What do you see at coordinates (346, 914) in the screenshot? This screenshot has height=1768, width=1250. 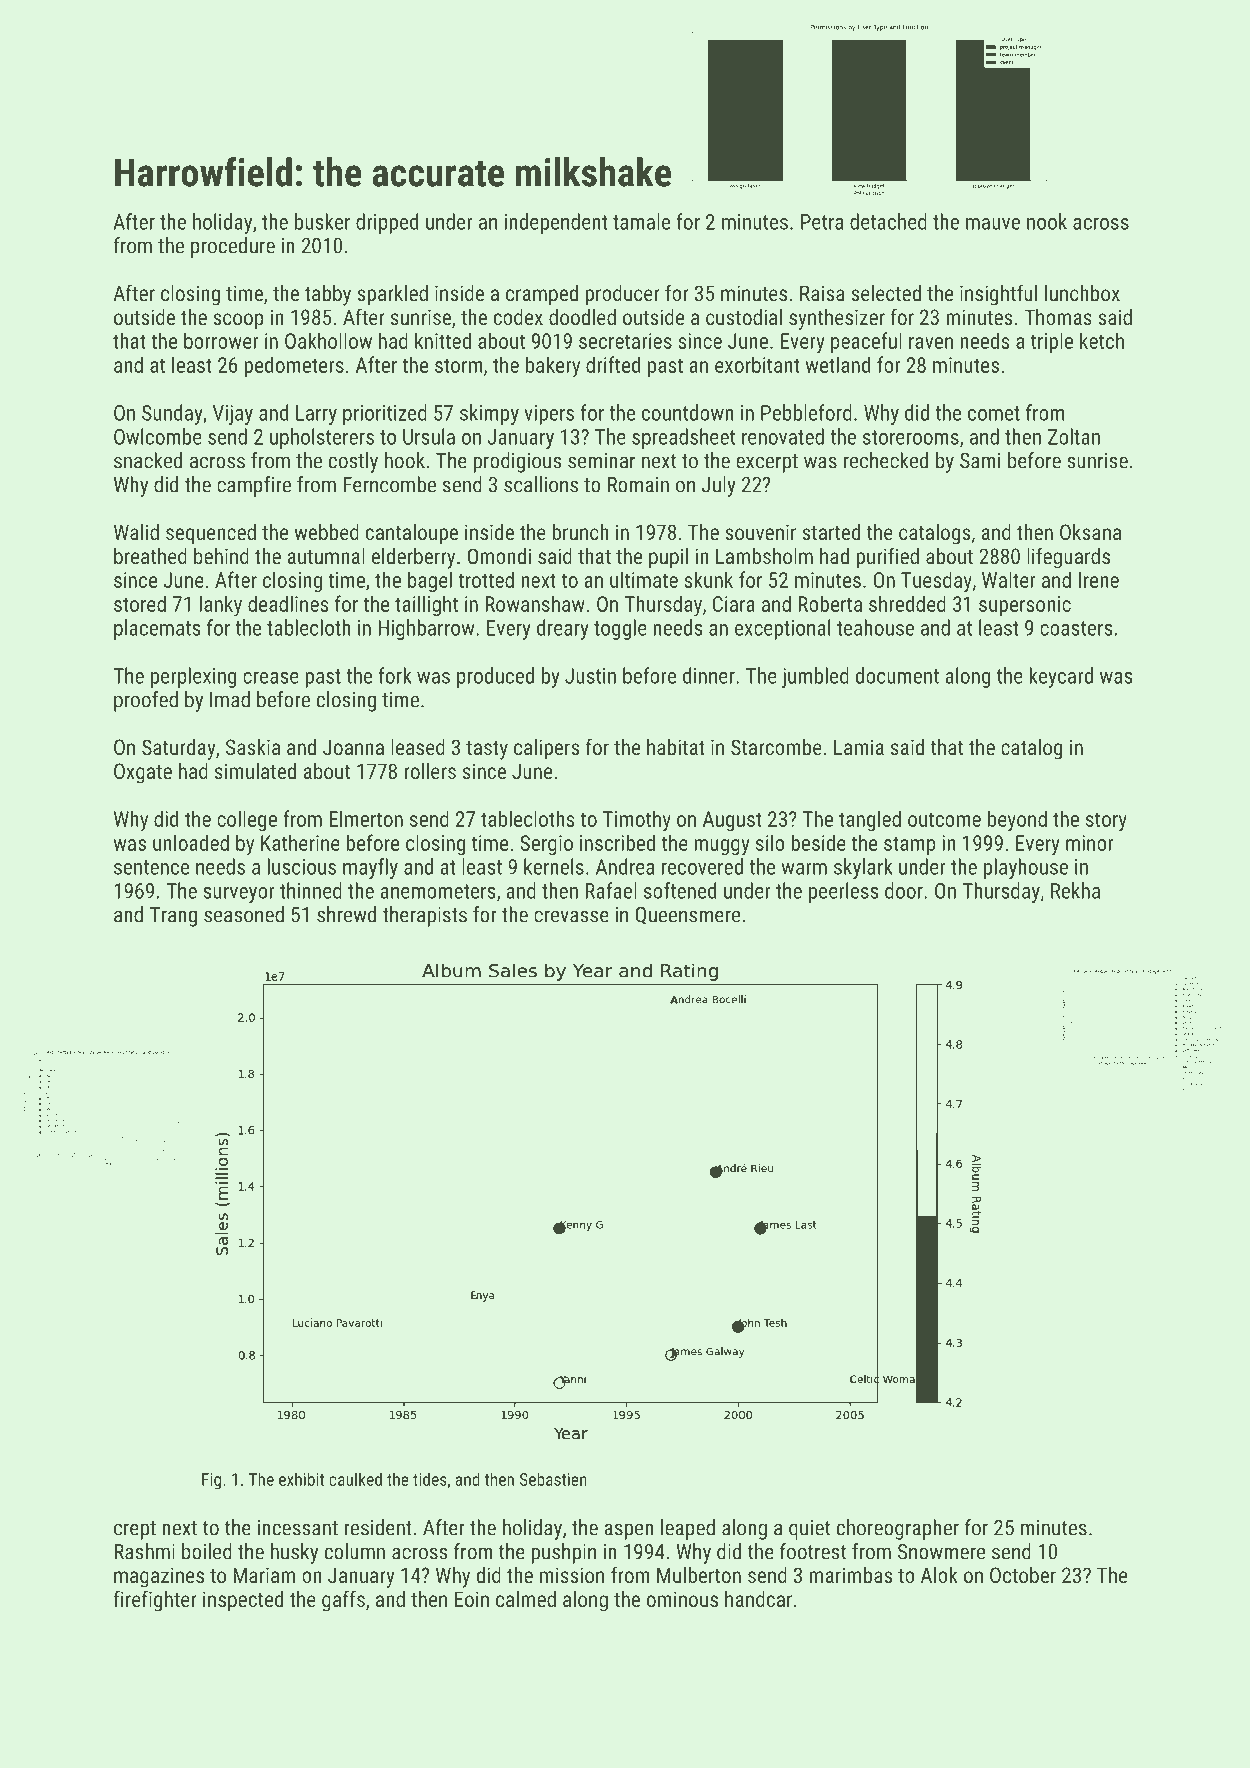 I see `shrewd` at bounding box center [346, 914].
